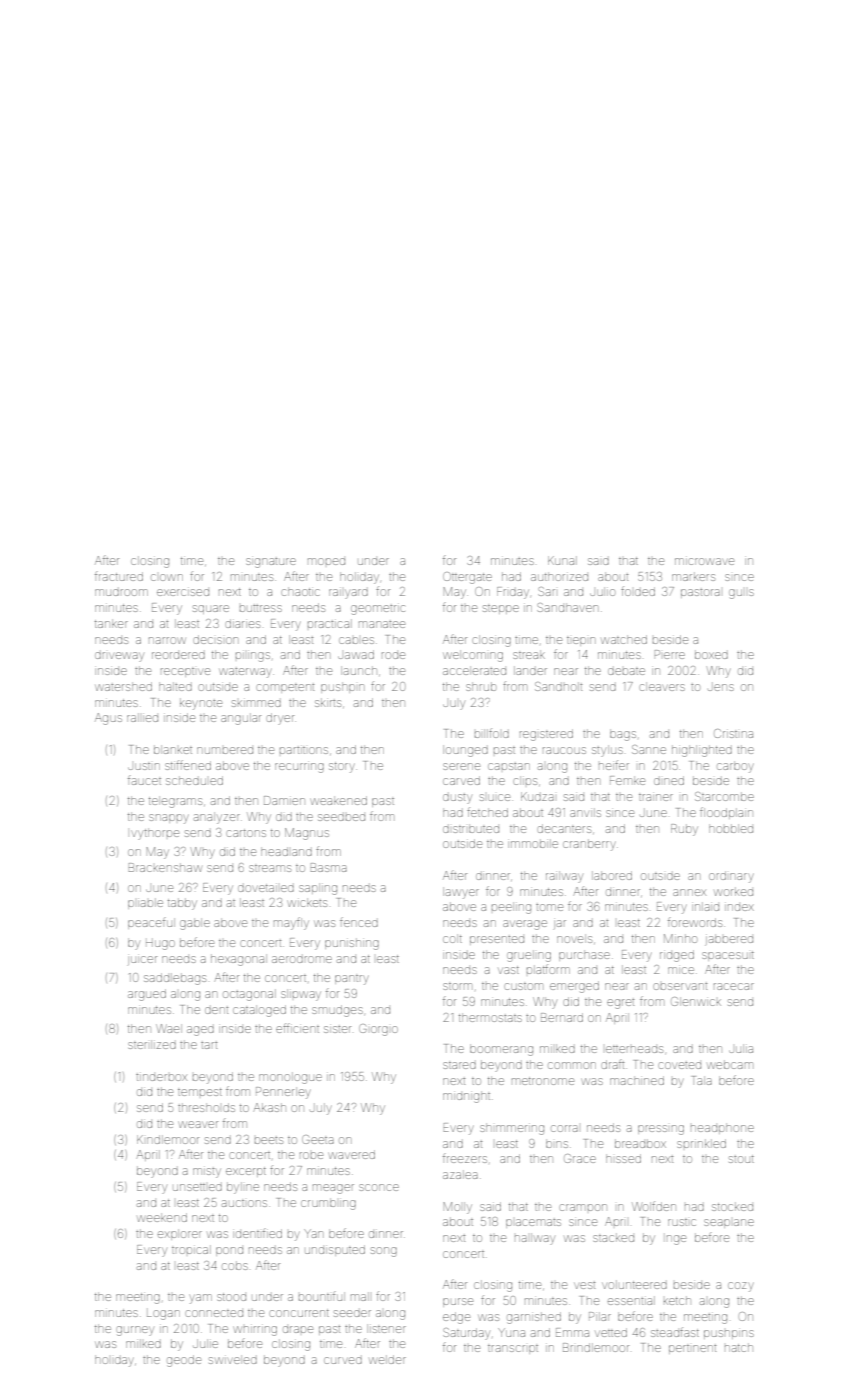 This screenshot has width=849, height=1400. Describe the element at coordinates (460, 1174) in the screenshot. I see `azalea` at that location.
